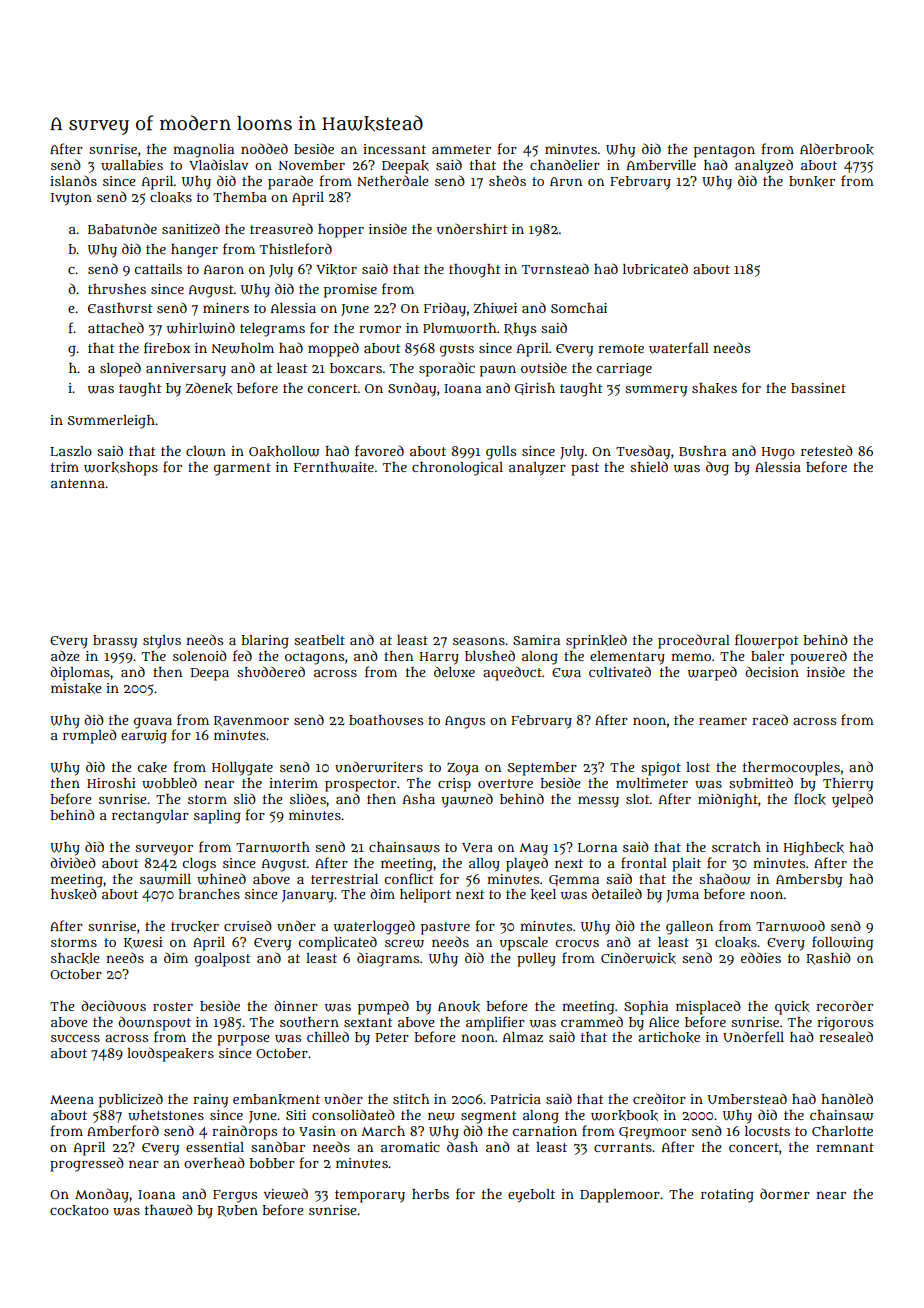  I want to click on Ivyton, so click(71, 199).
